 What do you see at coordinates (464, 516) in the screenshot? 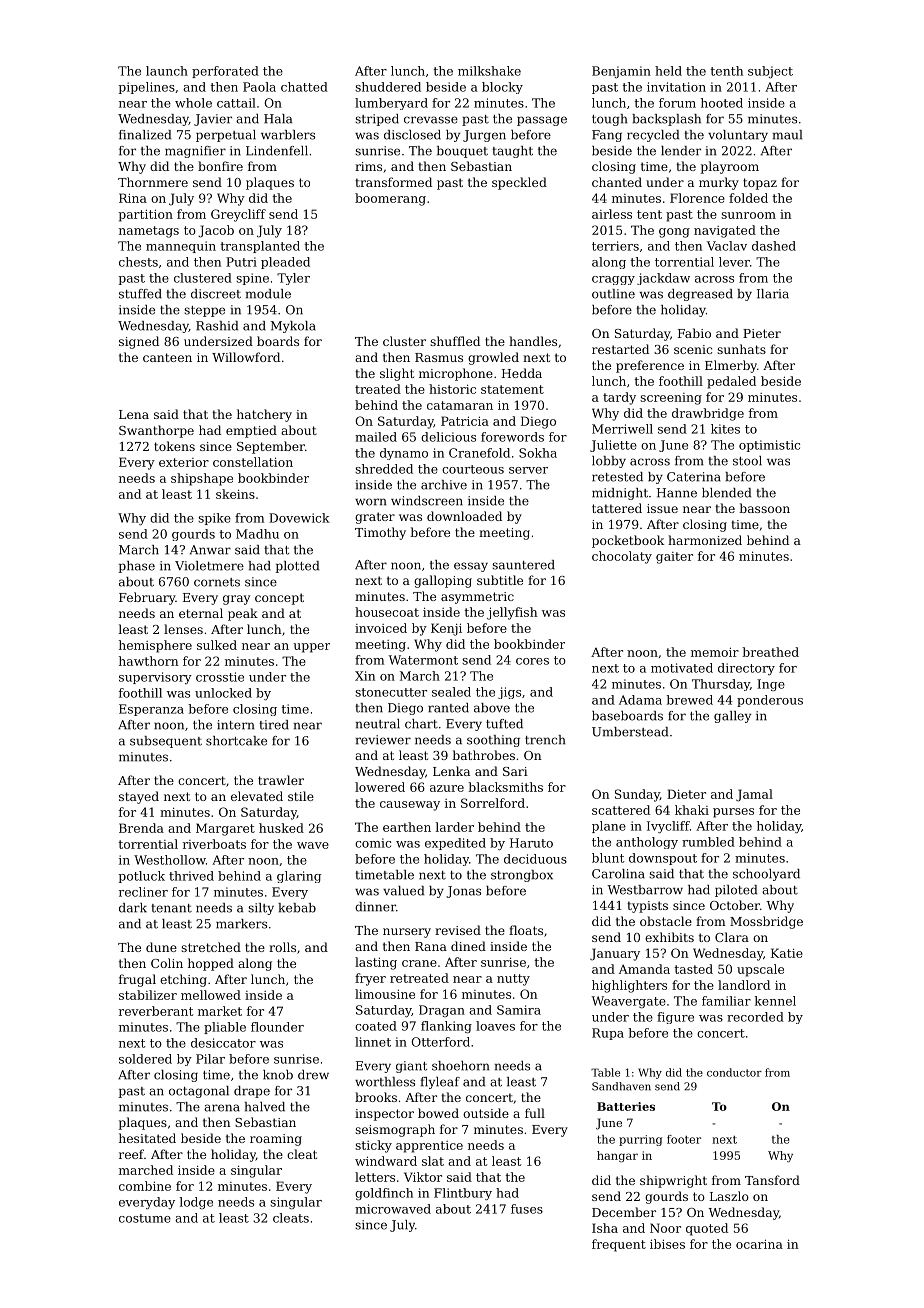
I see `downloaded` at bounding box center [464, 516].
